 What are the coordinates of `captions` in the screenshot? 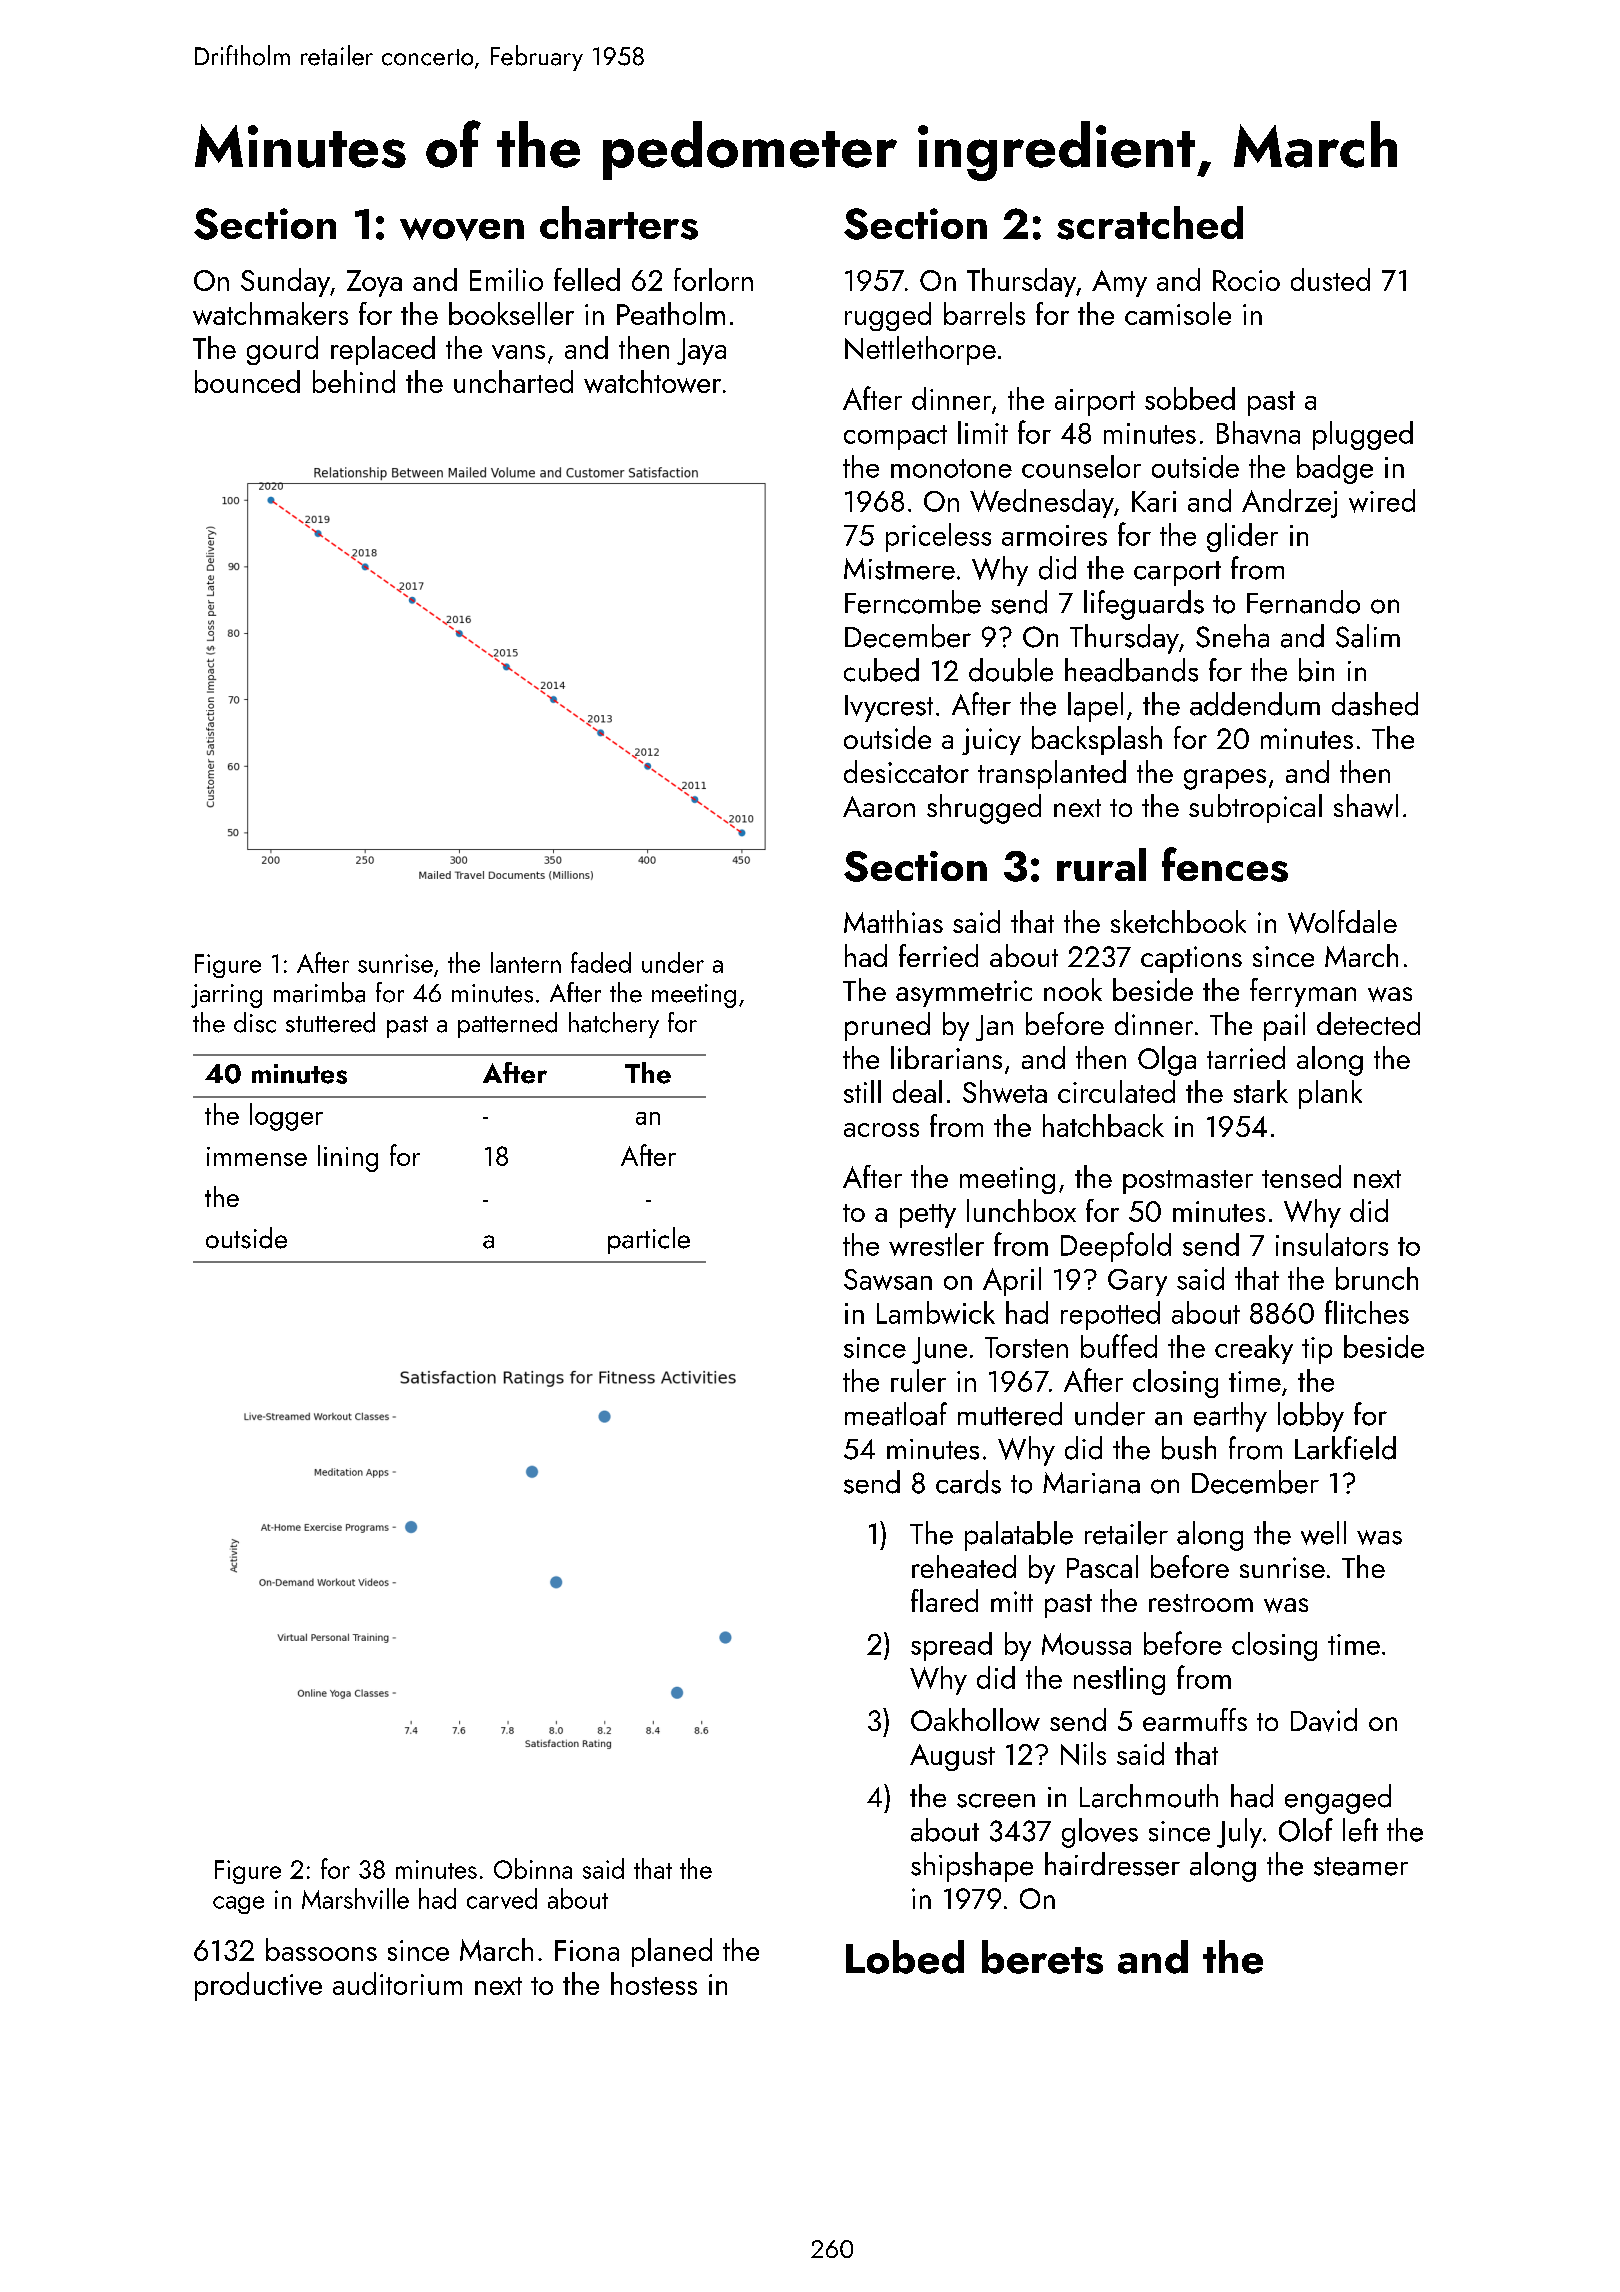 It's located at (1191, 959).
